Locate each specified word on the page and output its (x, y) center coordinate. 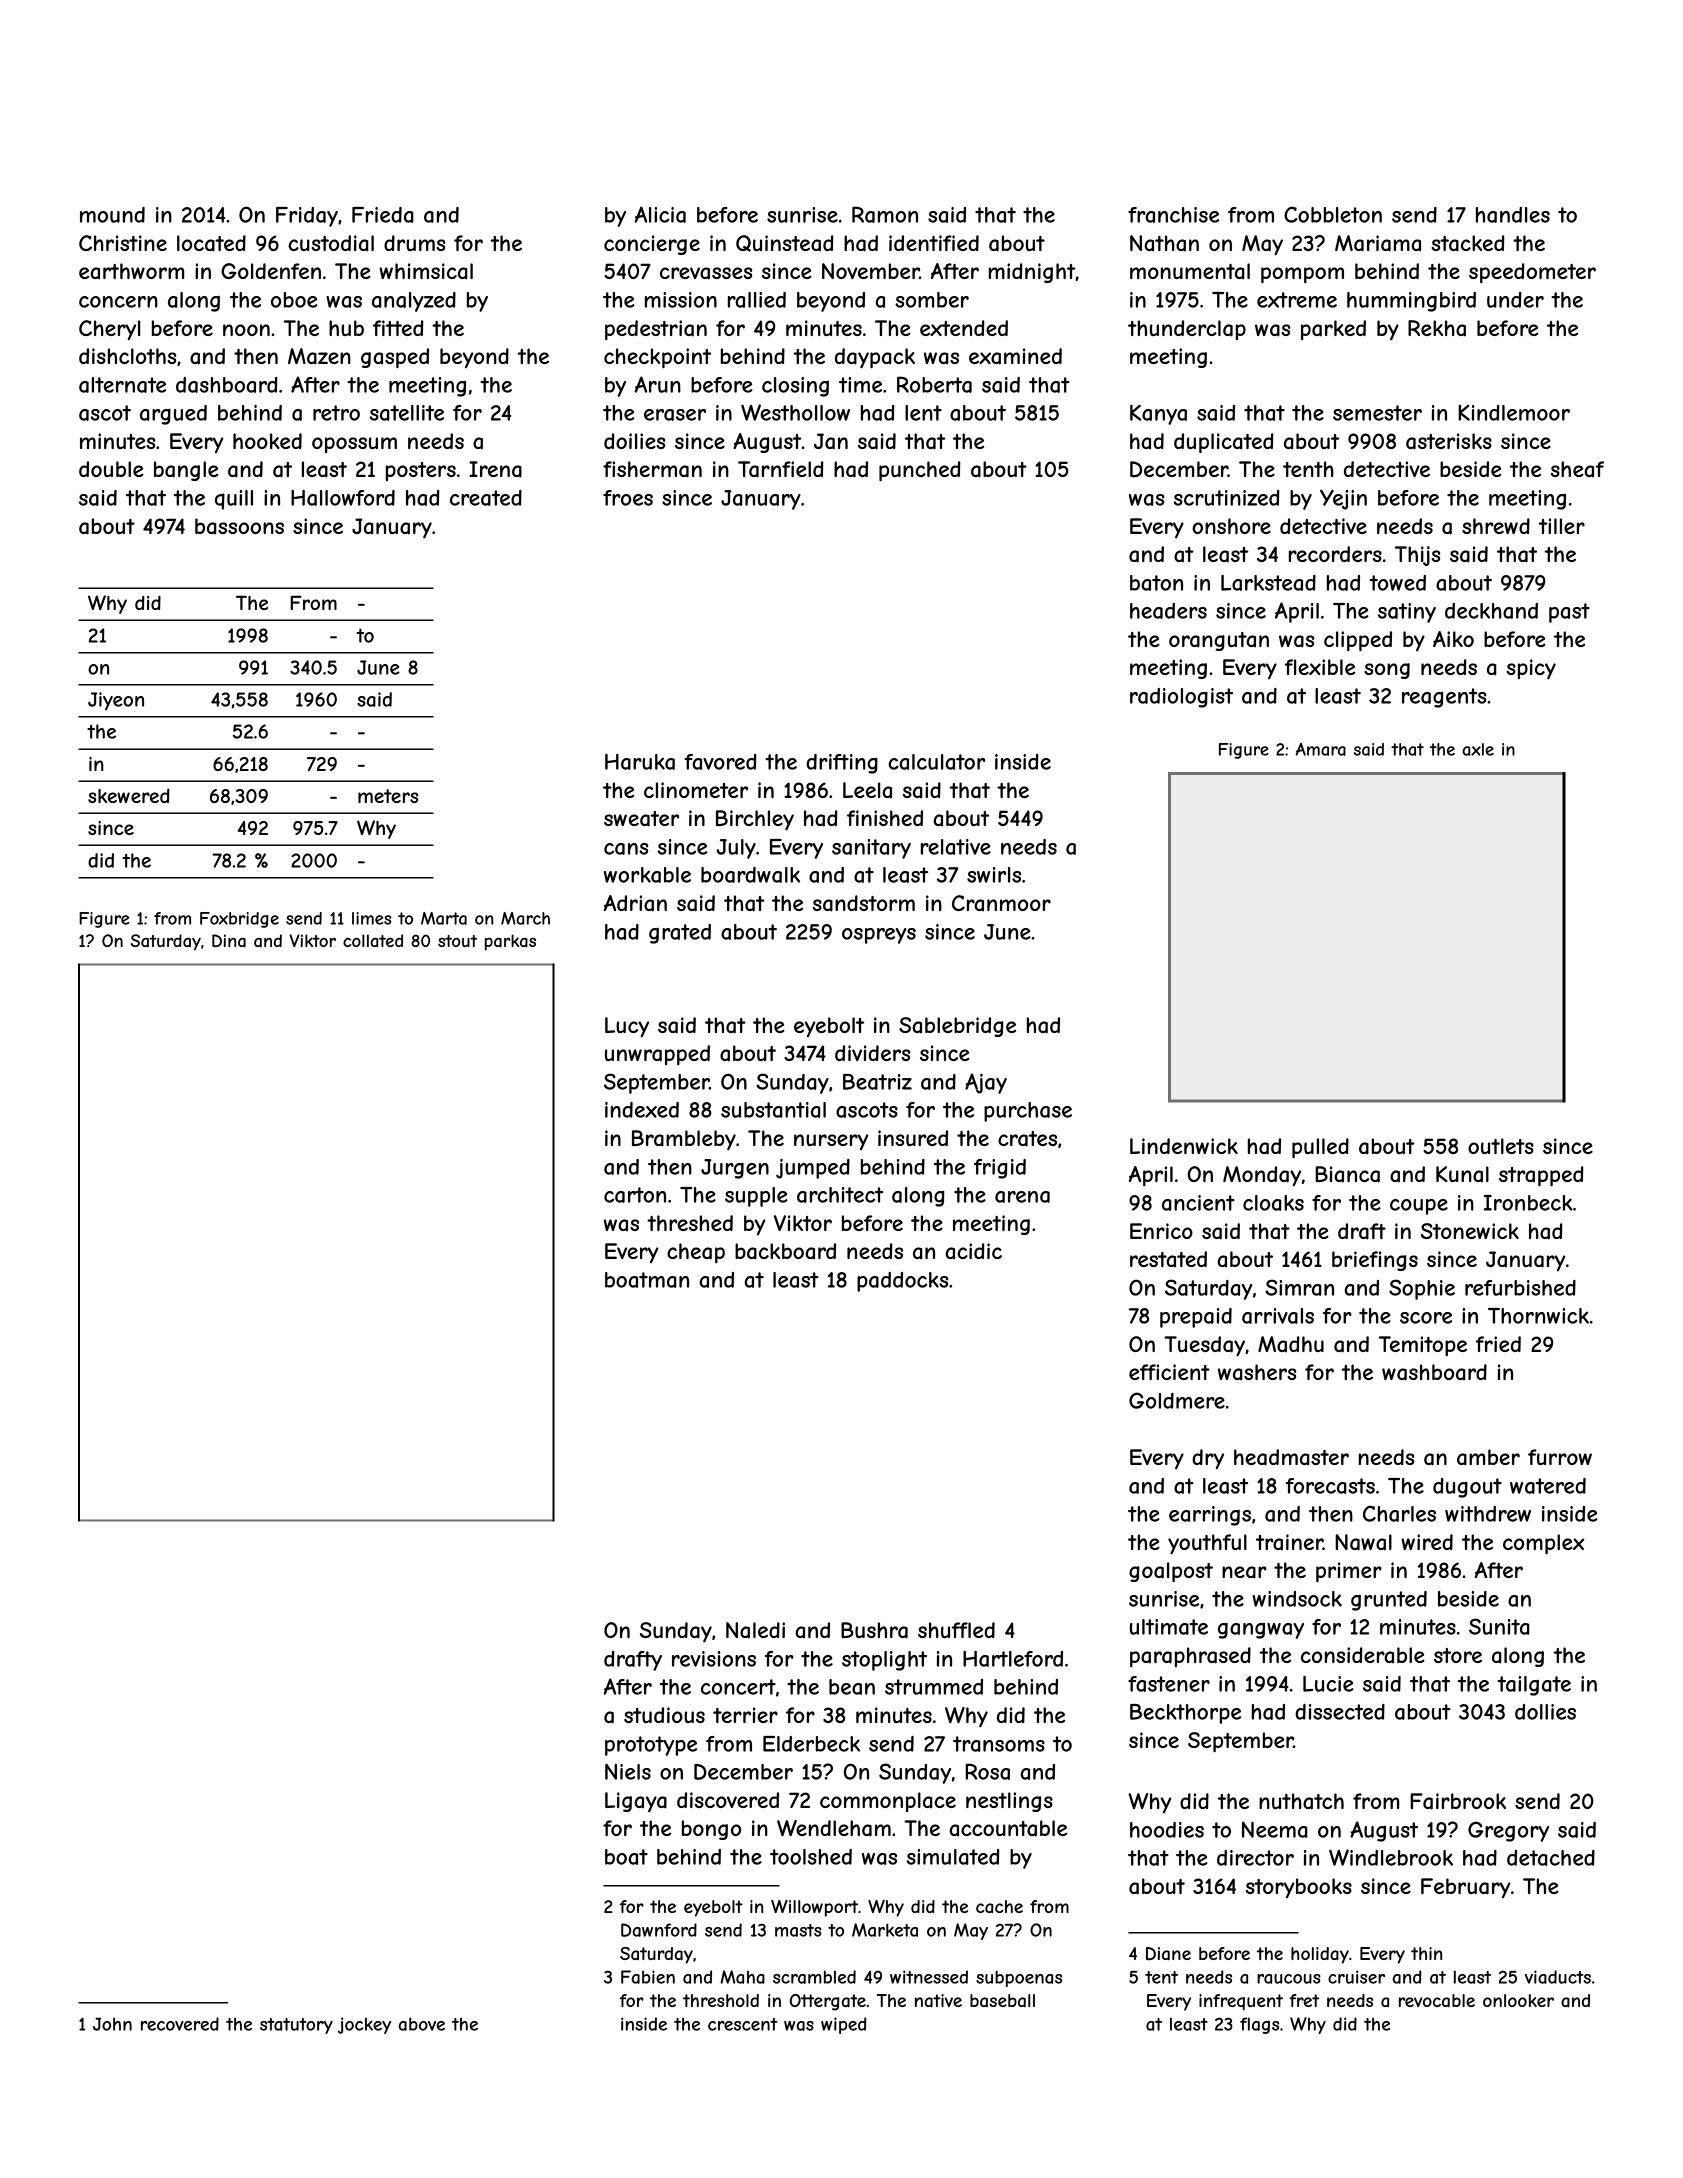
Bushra (874, 1630)
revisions (714, 1659)
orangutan (1219, 641)
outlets (1501, 1146)
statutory (296, 2026)
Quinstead (785, 243)
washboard (1434, 1372)
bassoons (239, 526)
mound (112, 215)
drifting (842, 764)
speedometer (1532, 273)
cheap (696, 1253)
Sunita (1499, 1626)
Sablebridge (957, 1027)
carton (635, 1195)
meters (388, 796)
